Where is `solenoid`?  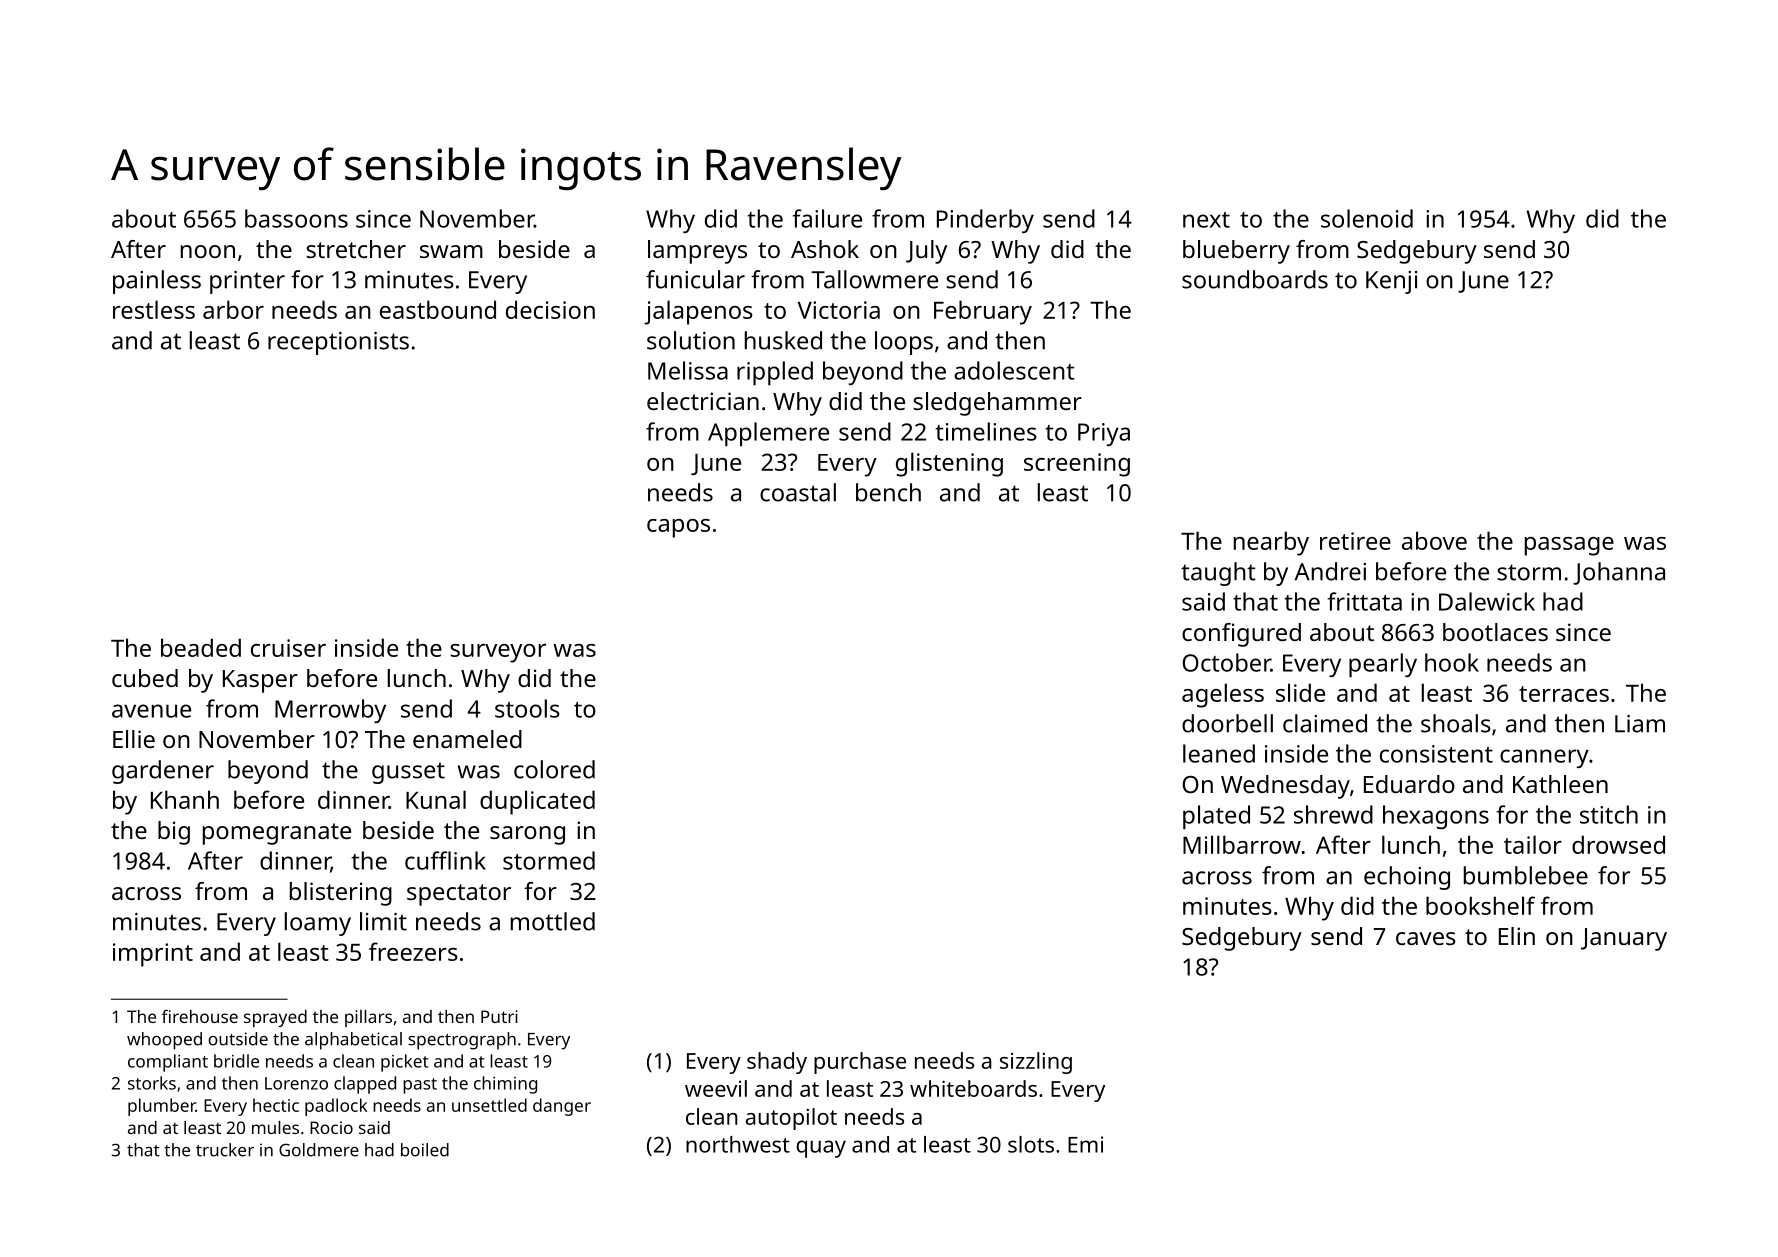 solenoid is located at coordinates (1367, 218).
